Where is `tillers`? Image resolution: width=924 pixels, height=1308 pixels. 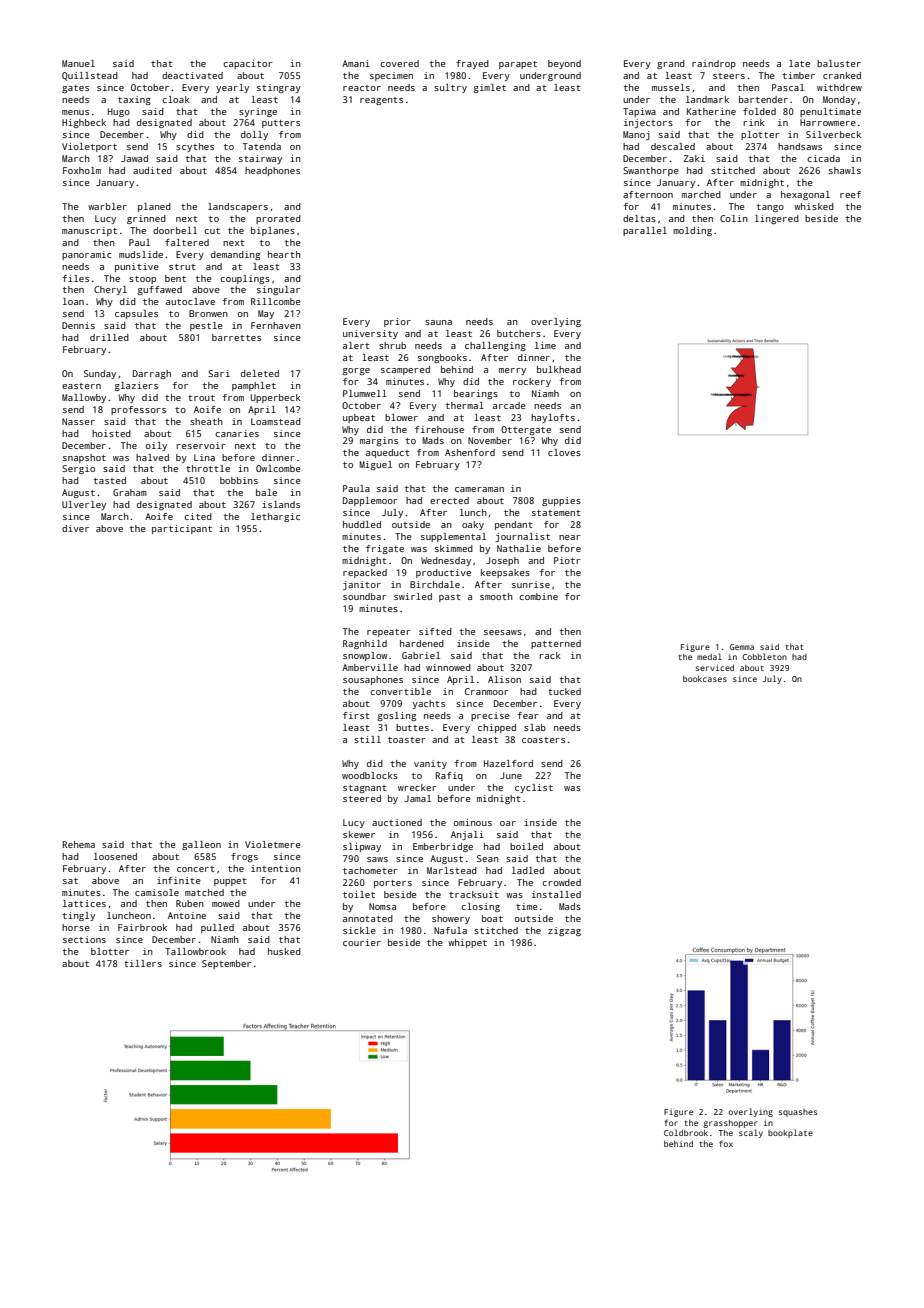 tillers is located at coordinates (143, 963).
